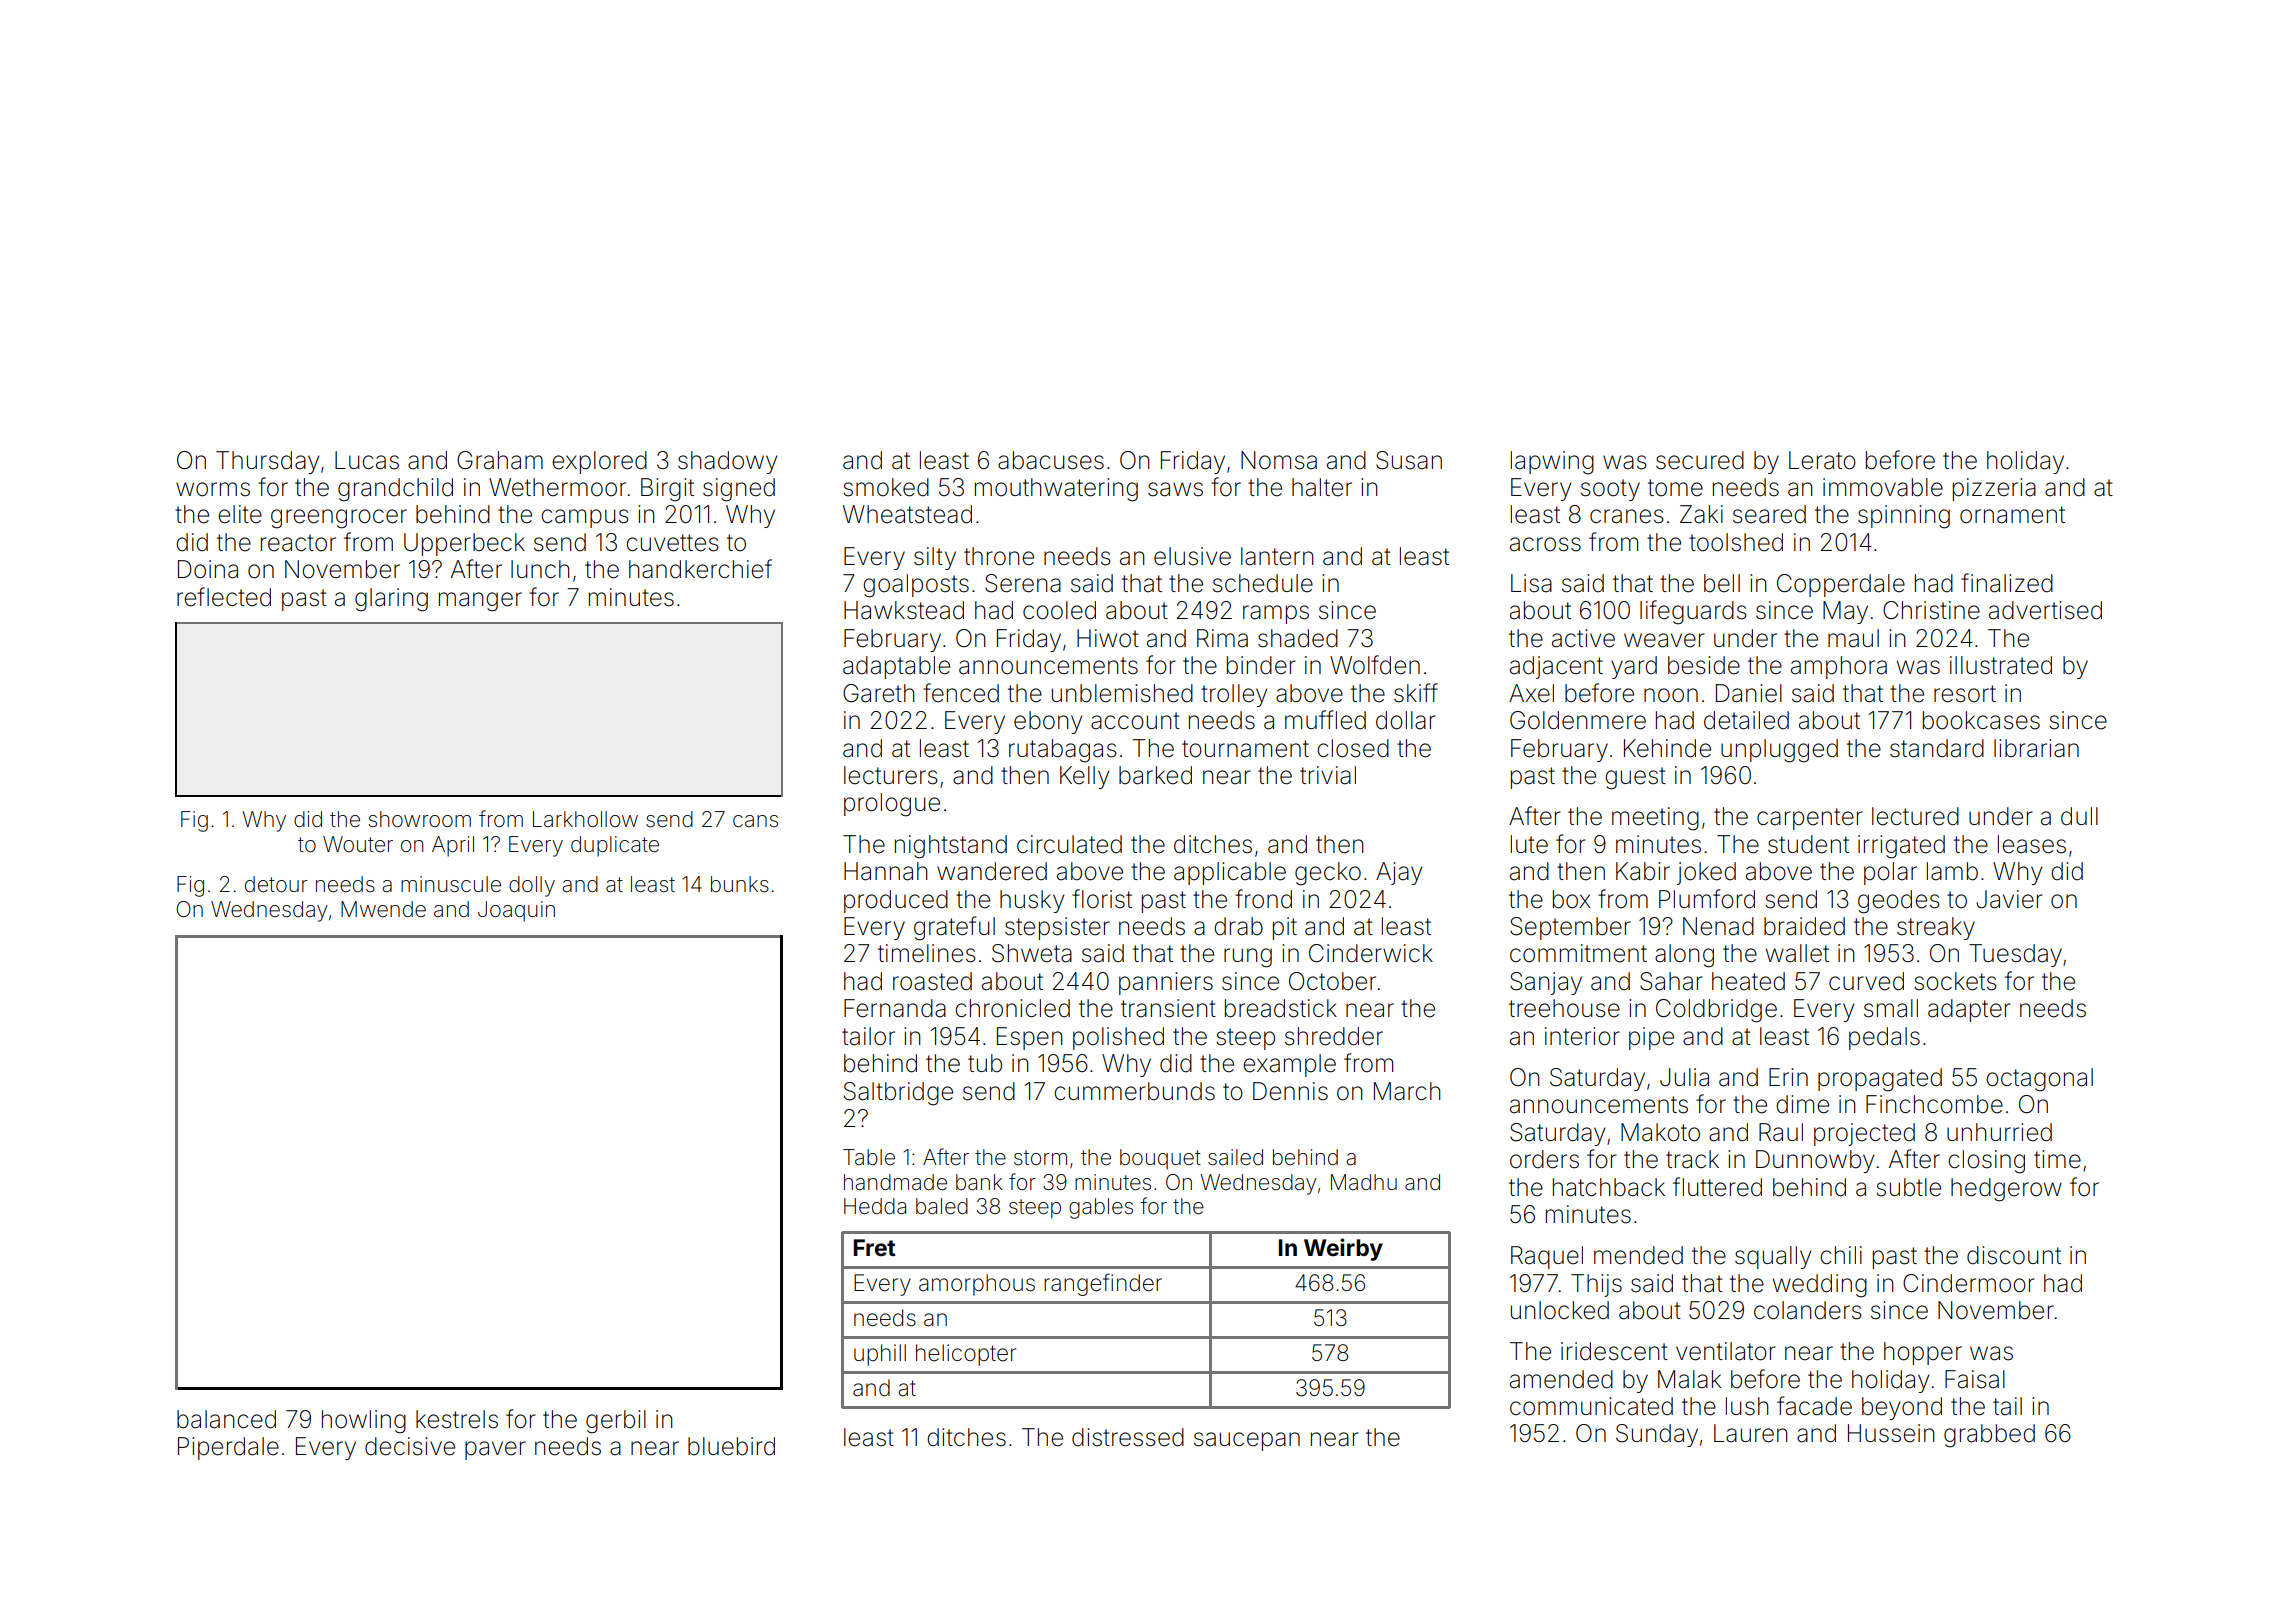 Image resolution: width=2292 pixels, height=1620 pixels. What do you see at coordinates (1135, 721) in the document?
I see `account` at bounding box center [1135, 721].
